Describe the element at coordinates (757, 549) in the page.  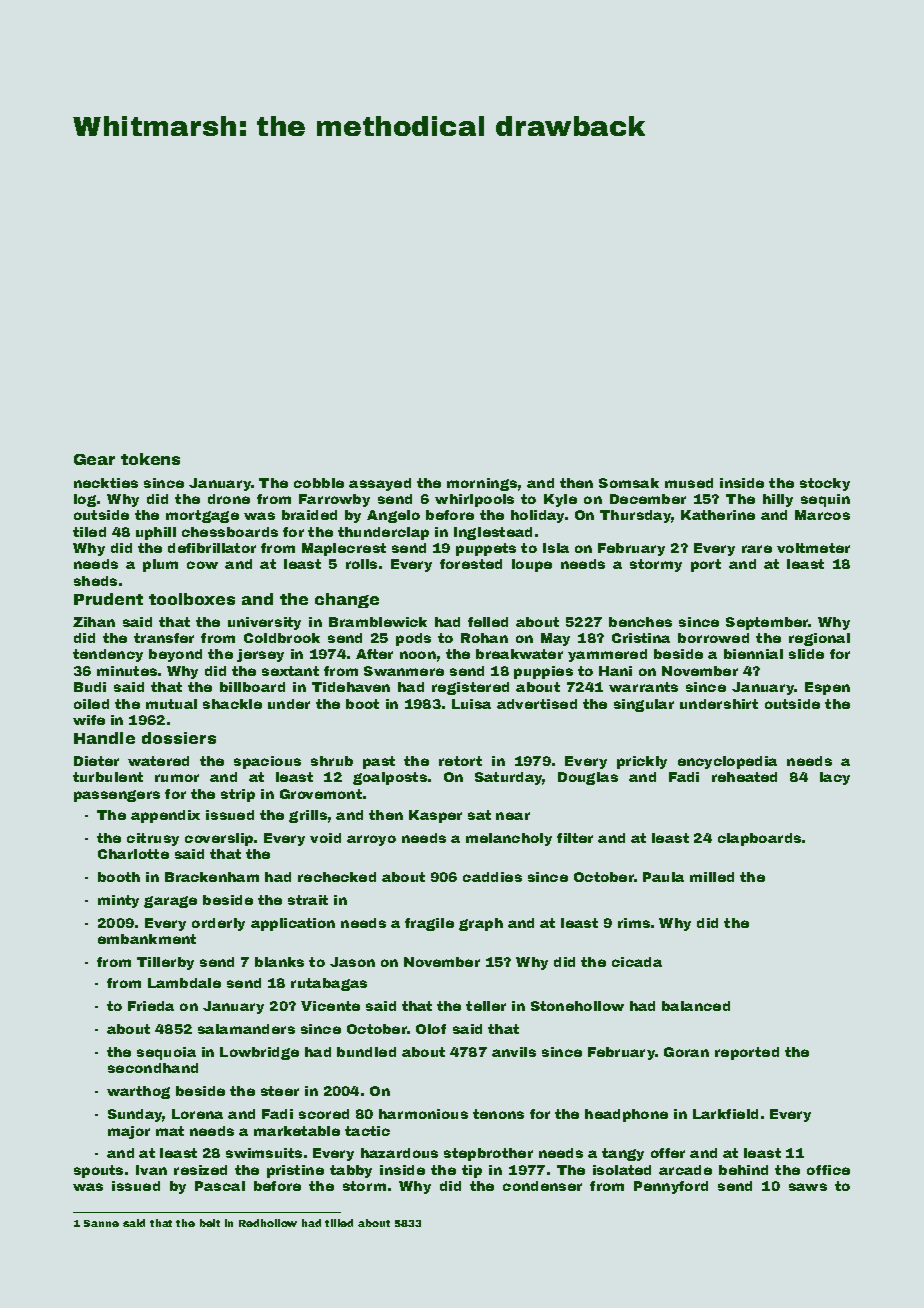
I see `rare` at that location.
